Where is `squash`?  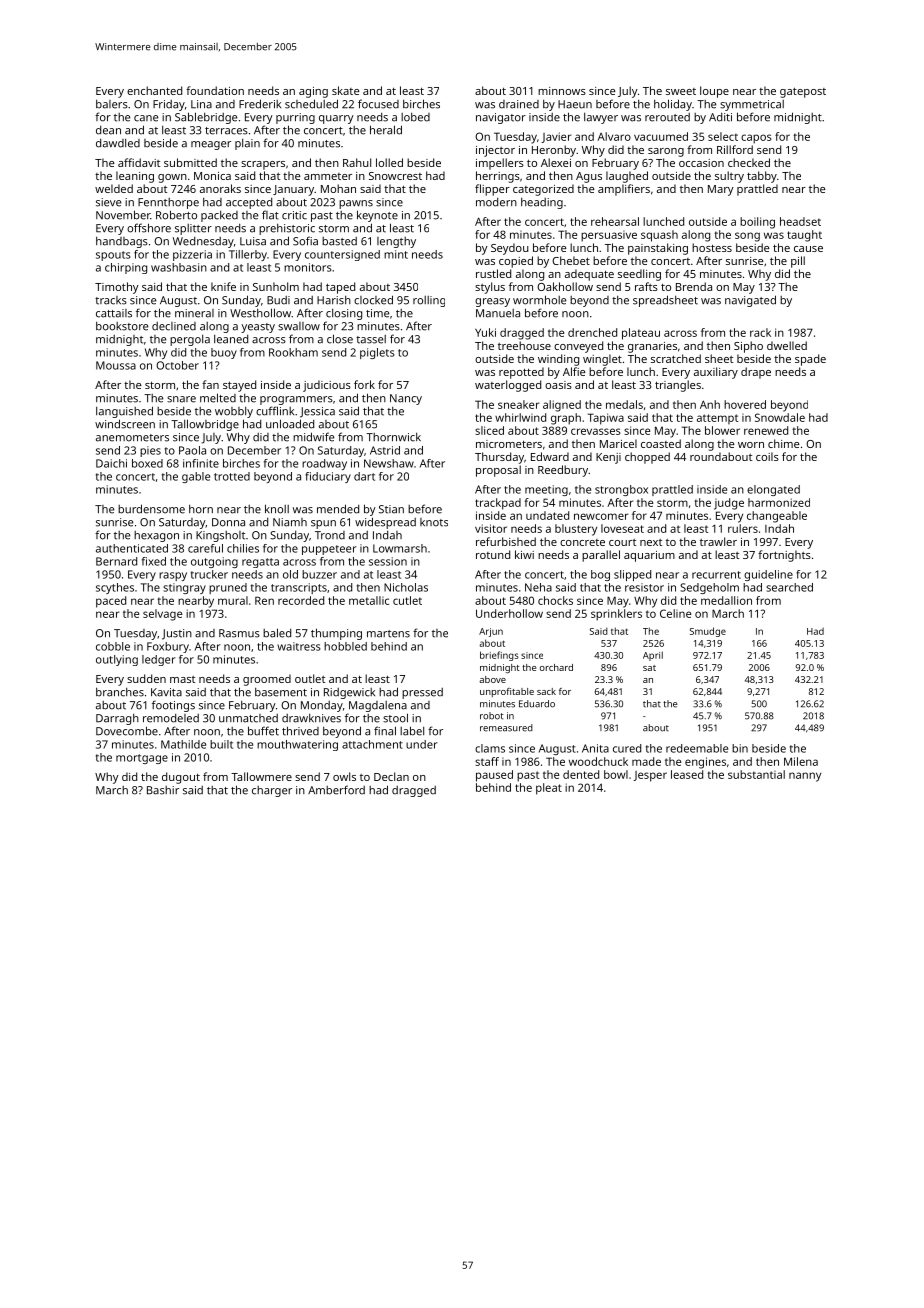 squash is located at coordinates (659, 236).
